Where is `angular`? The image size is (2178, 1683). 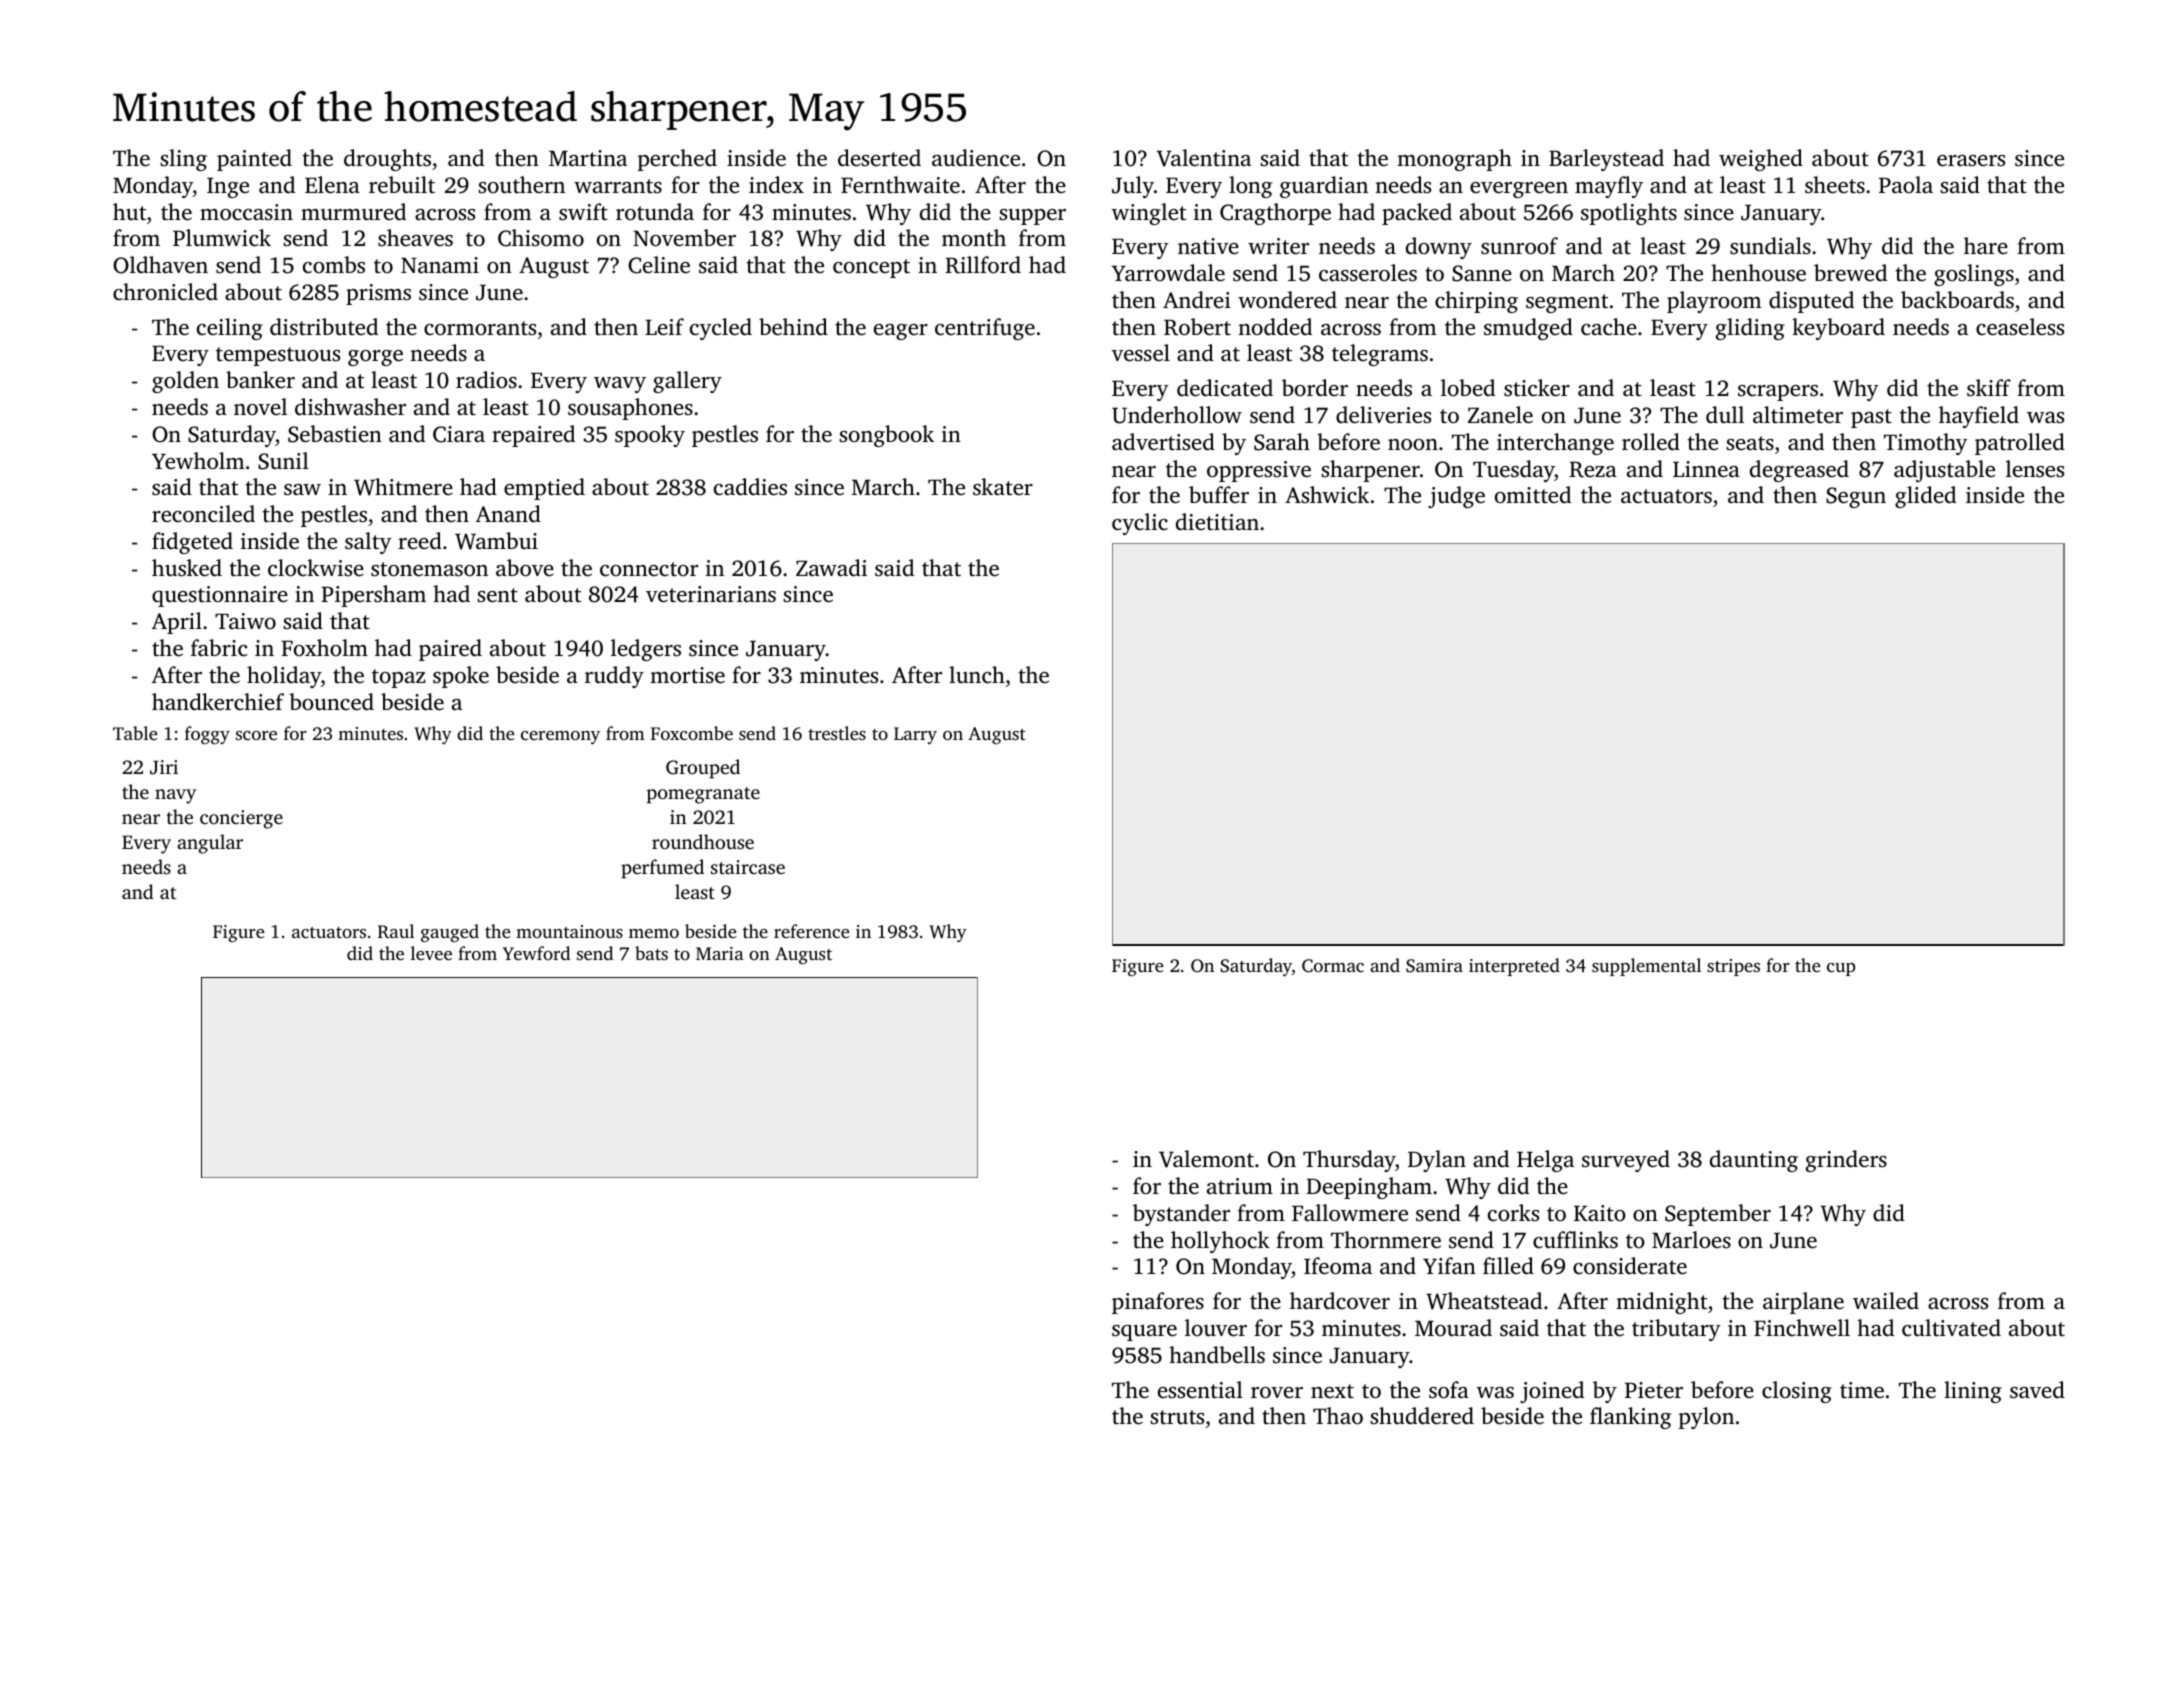
angular is located at coordinates (210, 844).
